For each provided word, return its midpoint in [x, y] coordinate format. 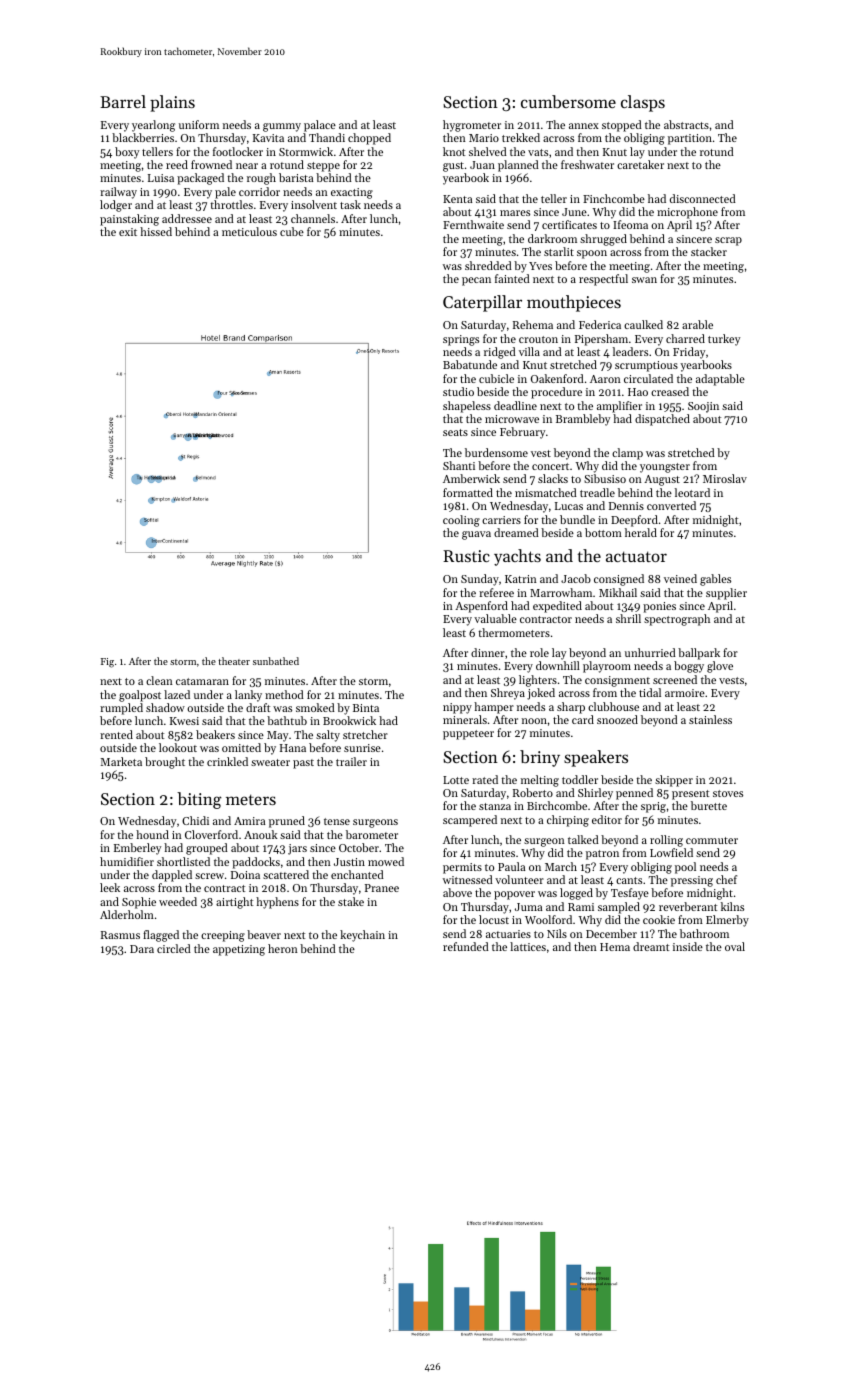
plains [172, 103]
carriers [501, 520]
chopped [369, 139]
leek [110, 887]
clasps [643, 103]
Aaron [605, 379]
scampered [470, 821]
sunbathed [276, 661]
